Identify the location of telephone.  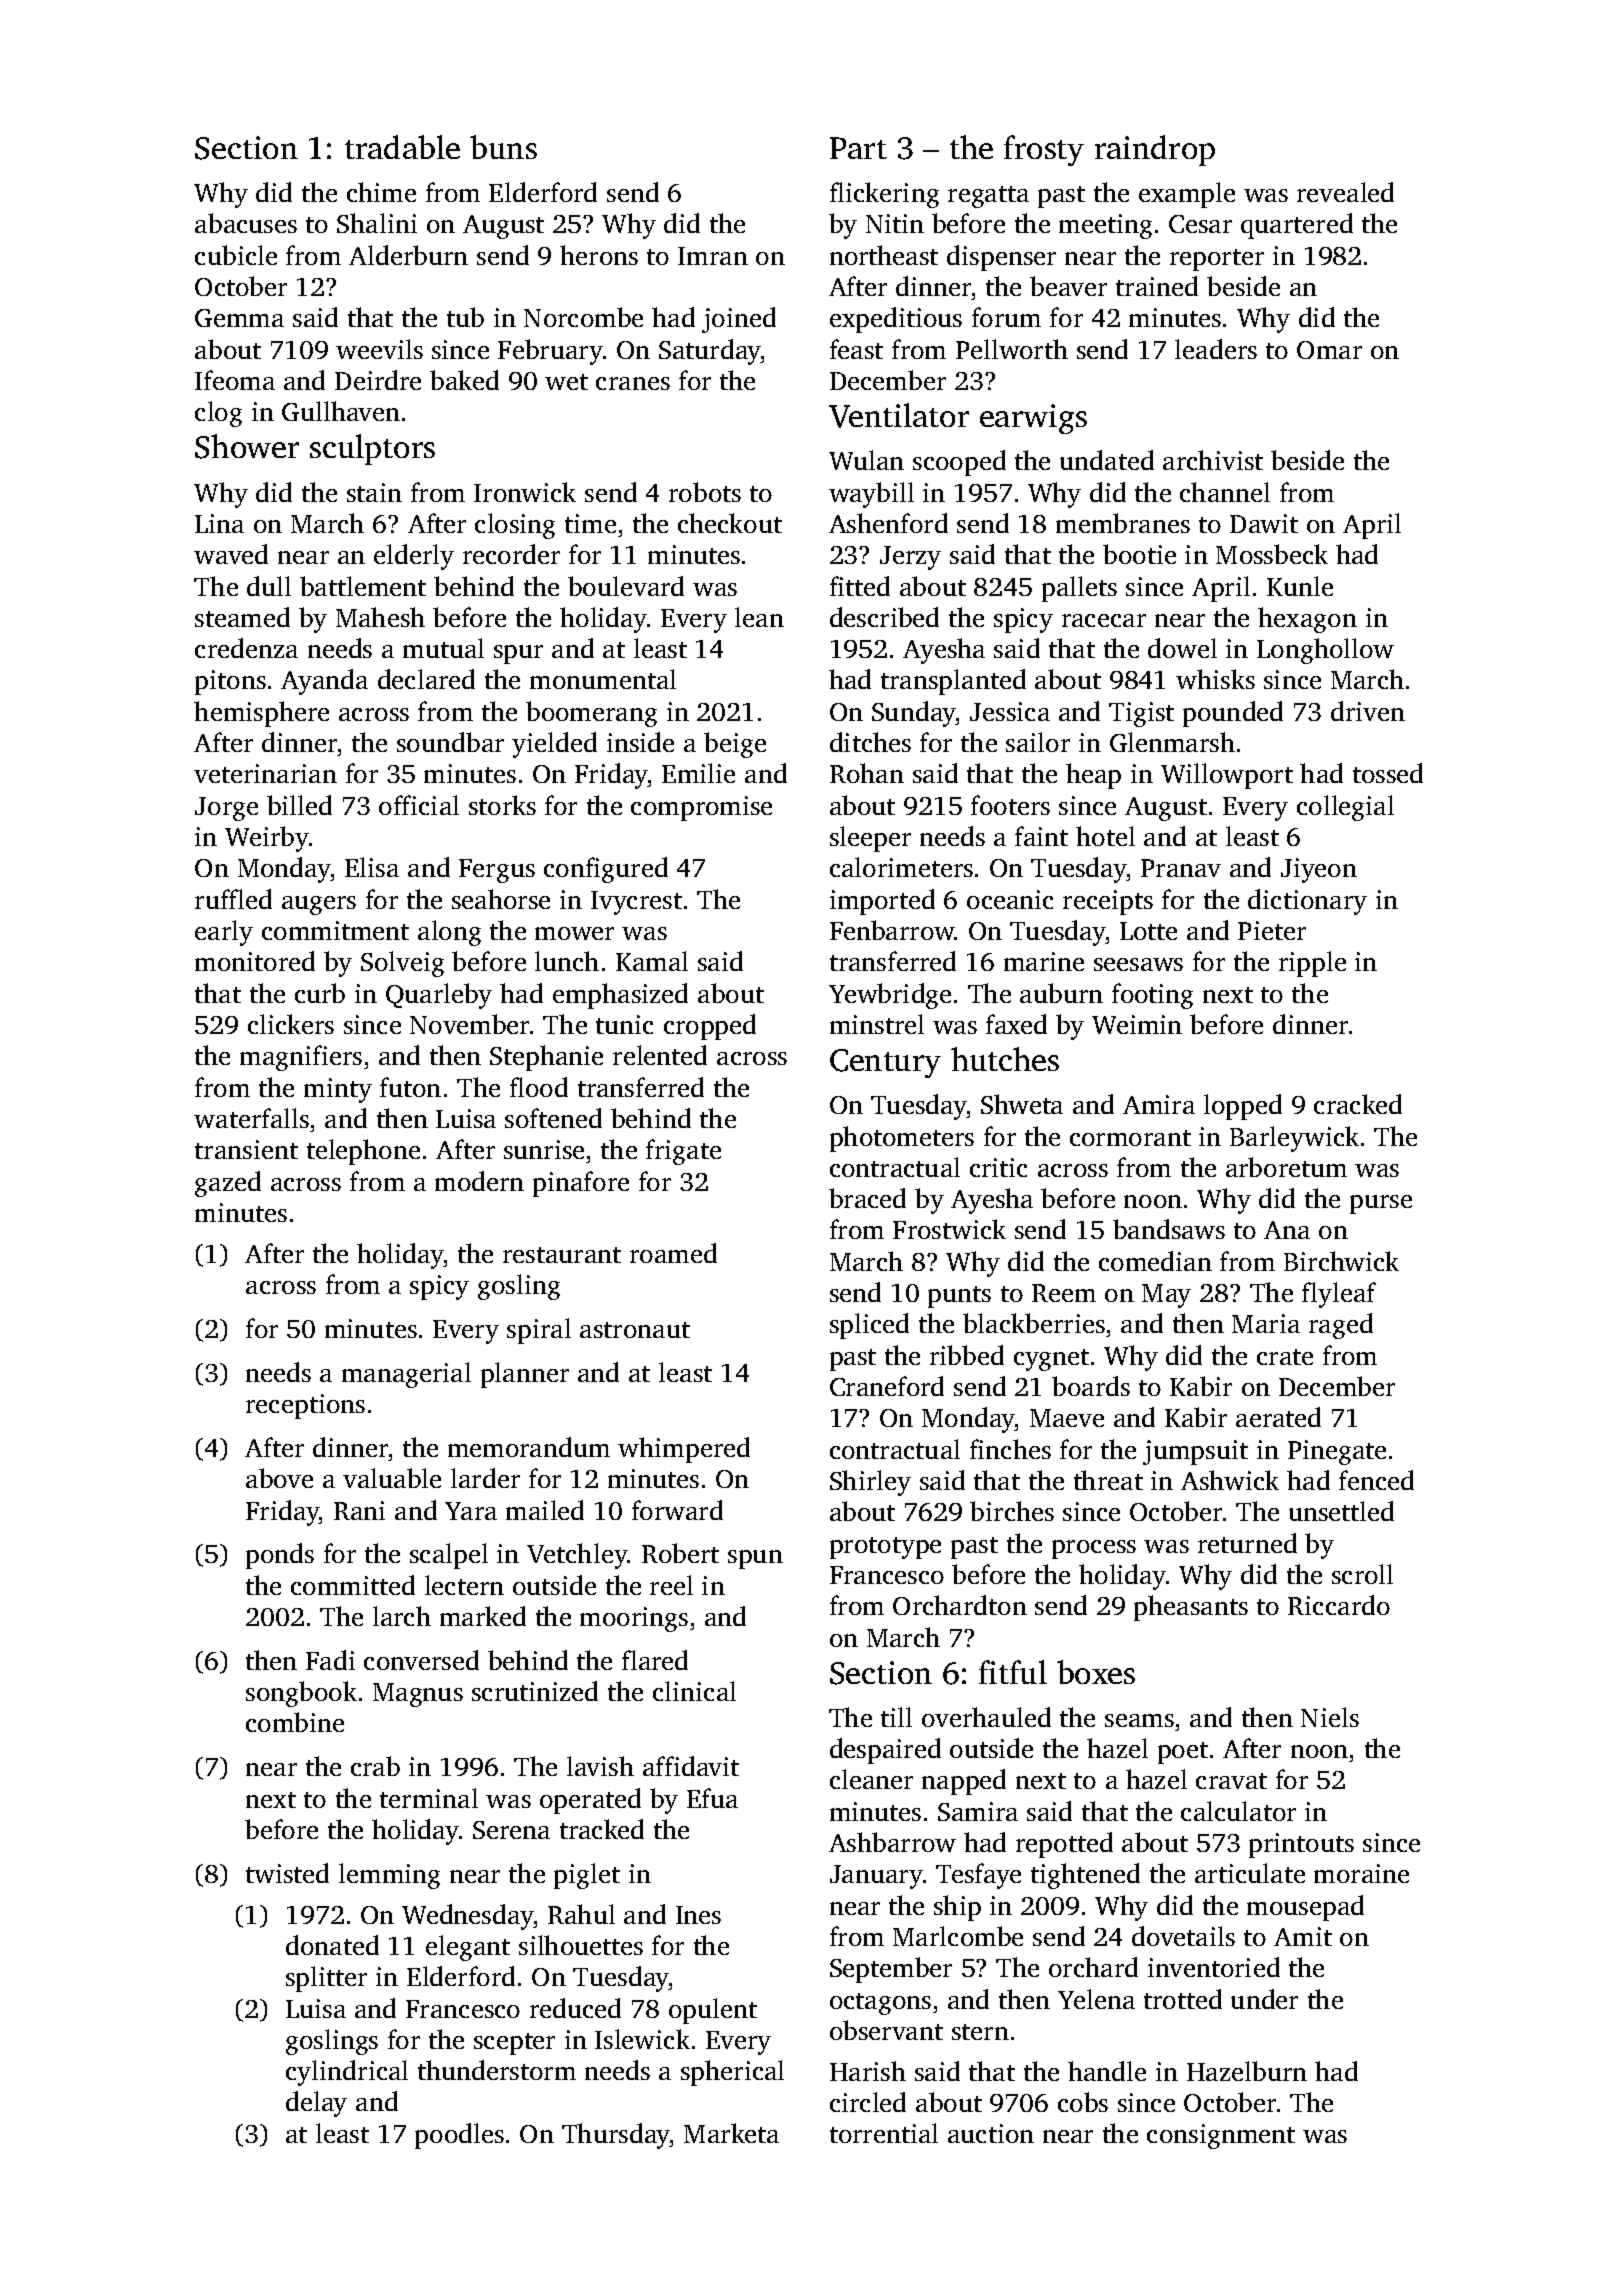
(363, 1152).
